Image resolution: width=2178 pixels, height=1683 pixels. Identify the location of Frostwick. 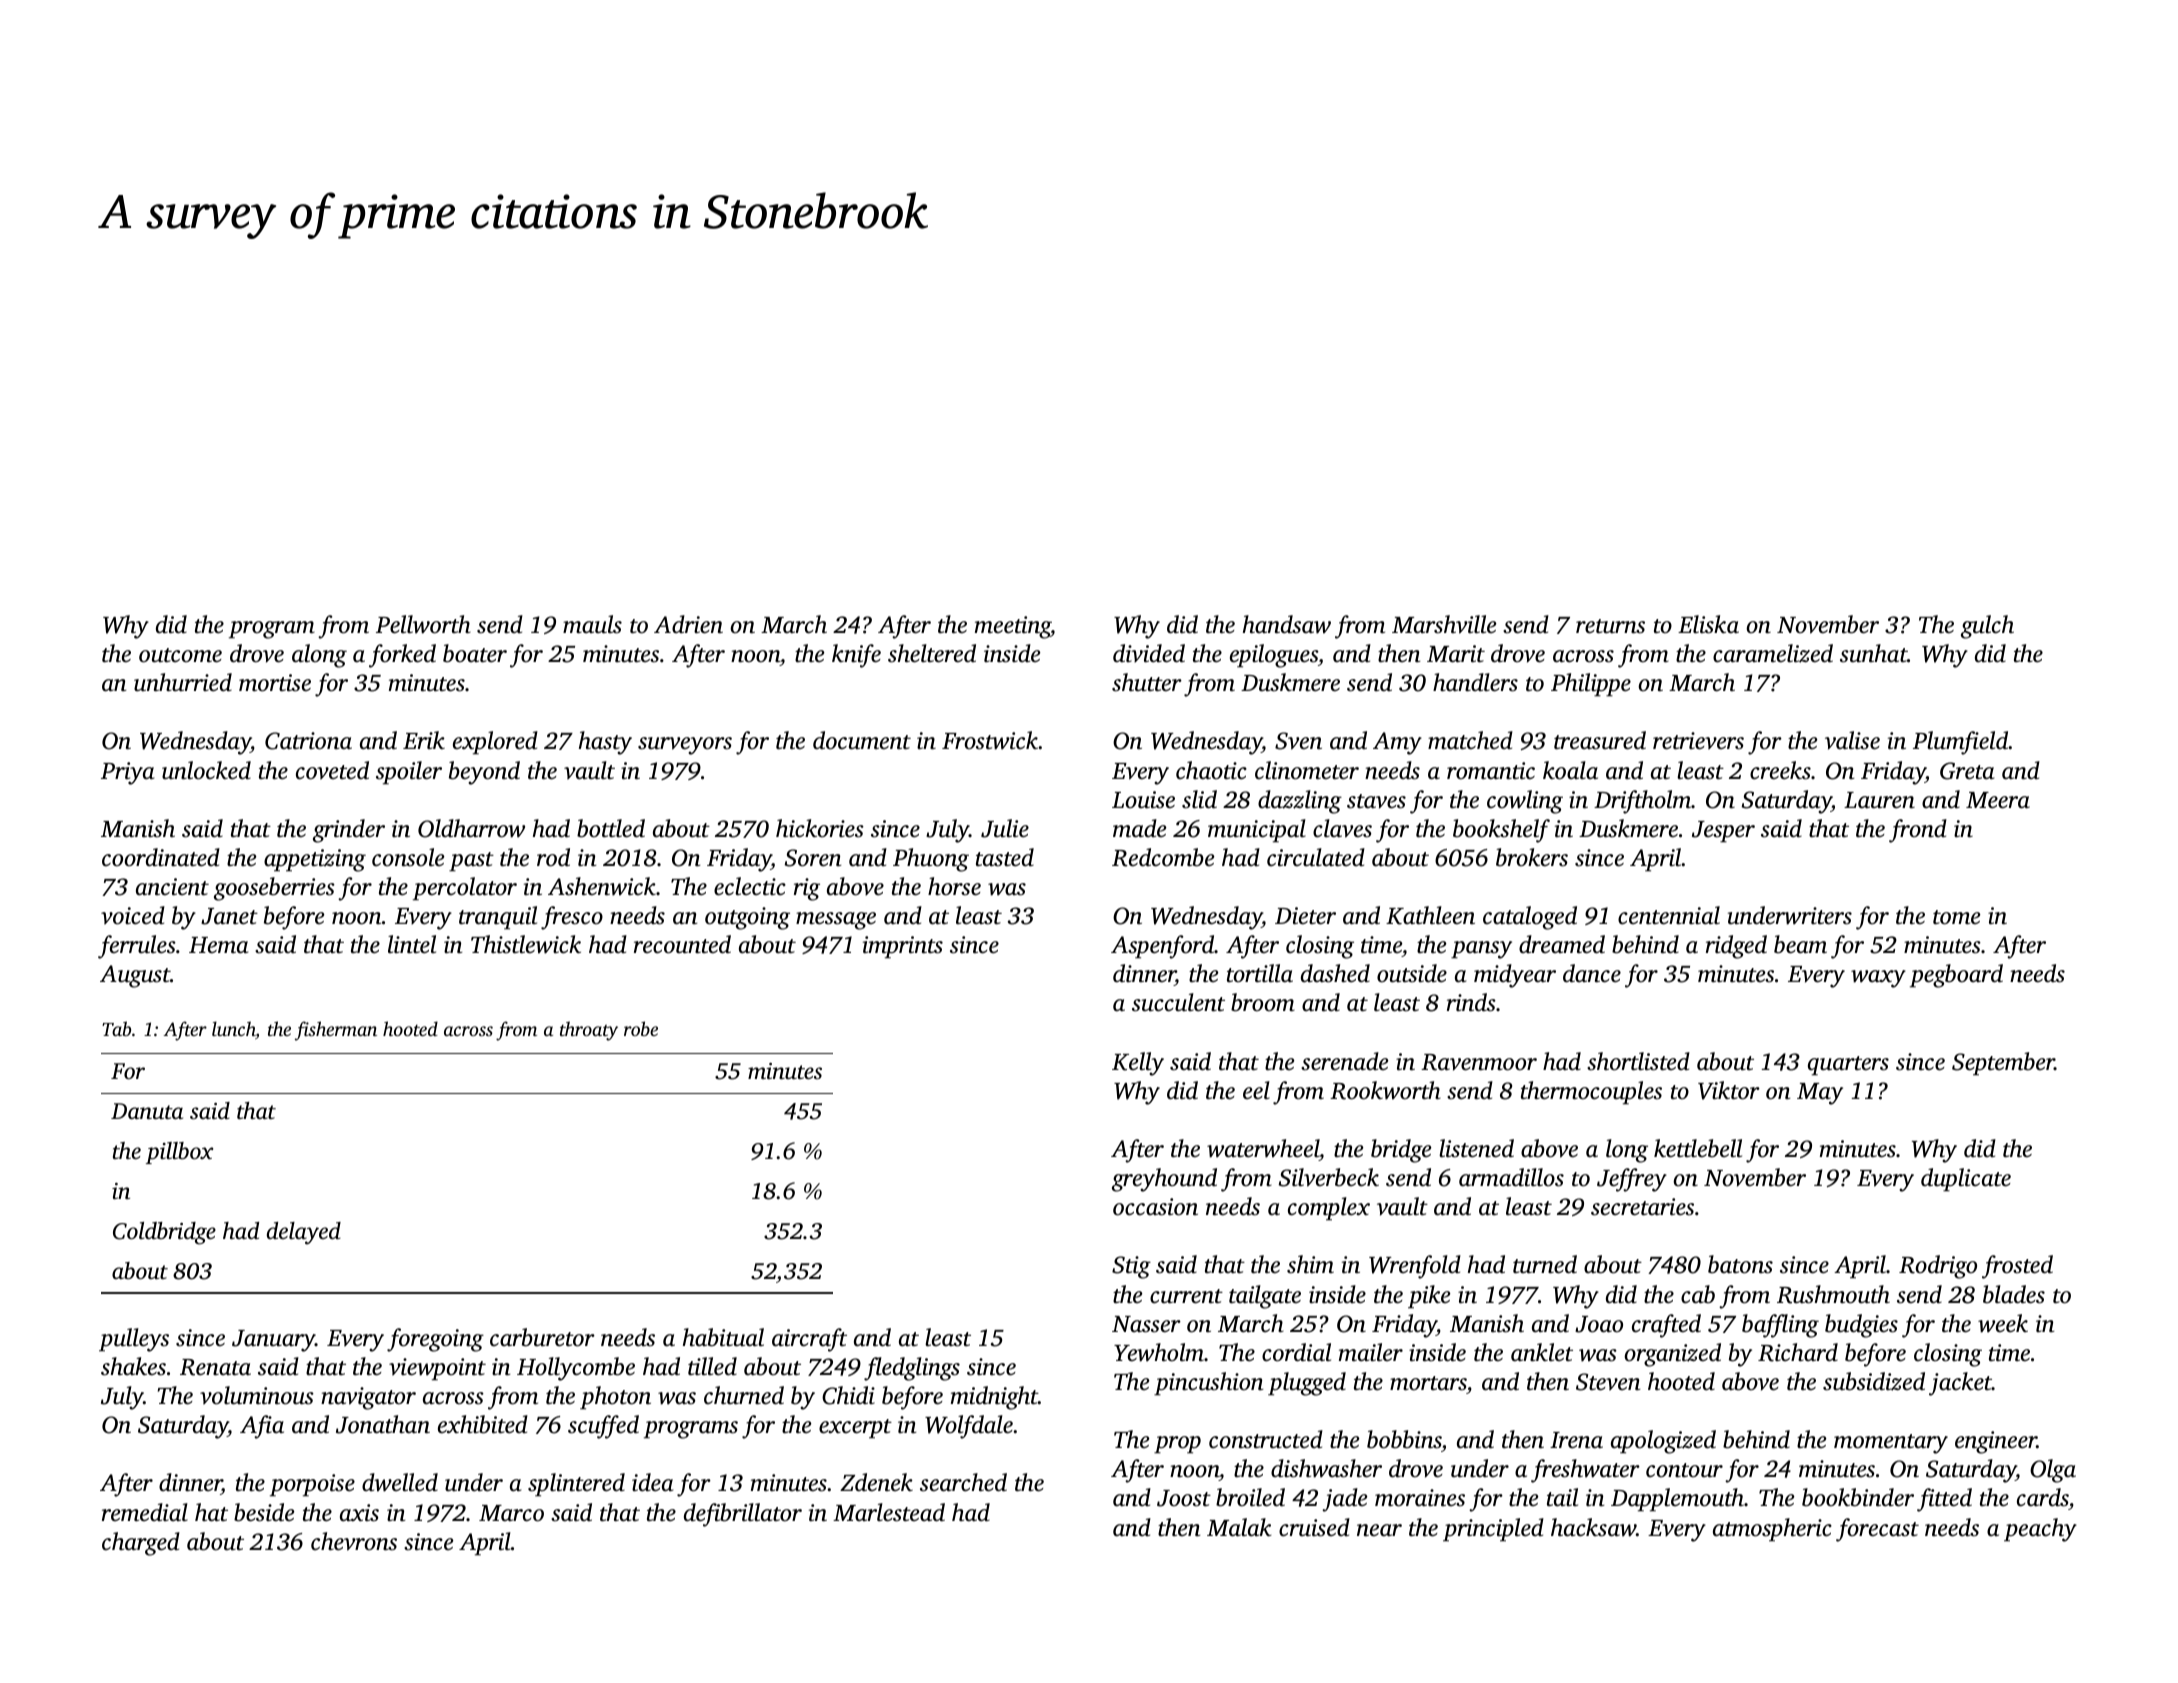
(990, 740).
